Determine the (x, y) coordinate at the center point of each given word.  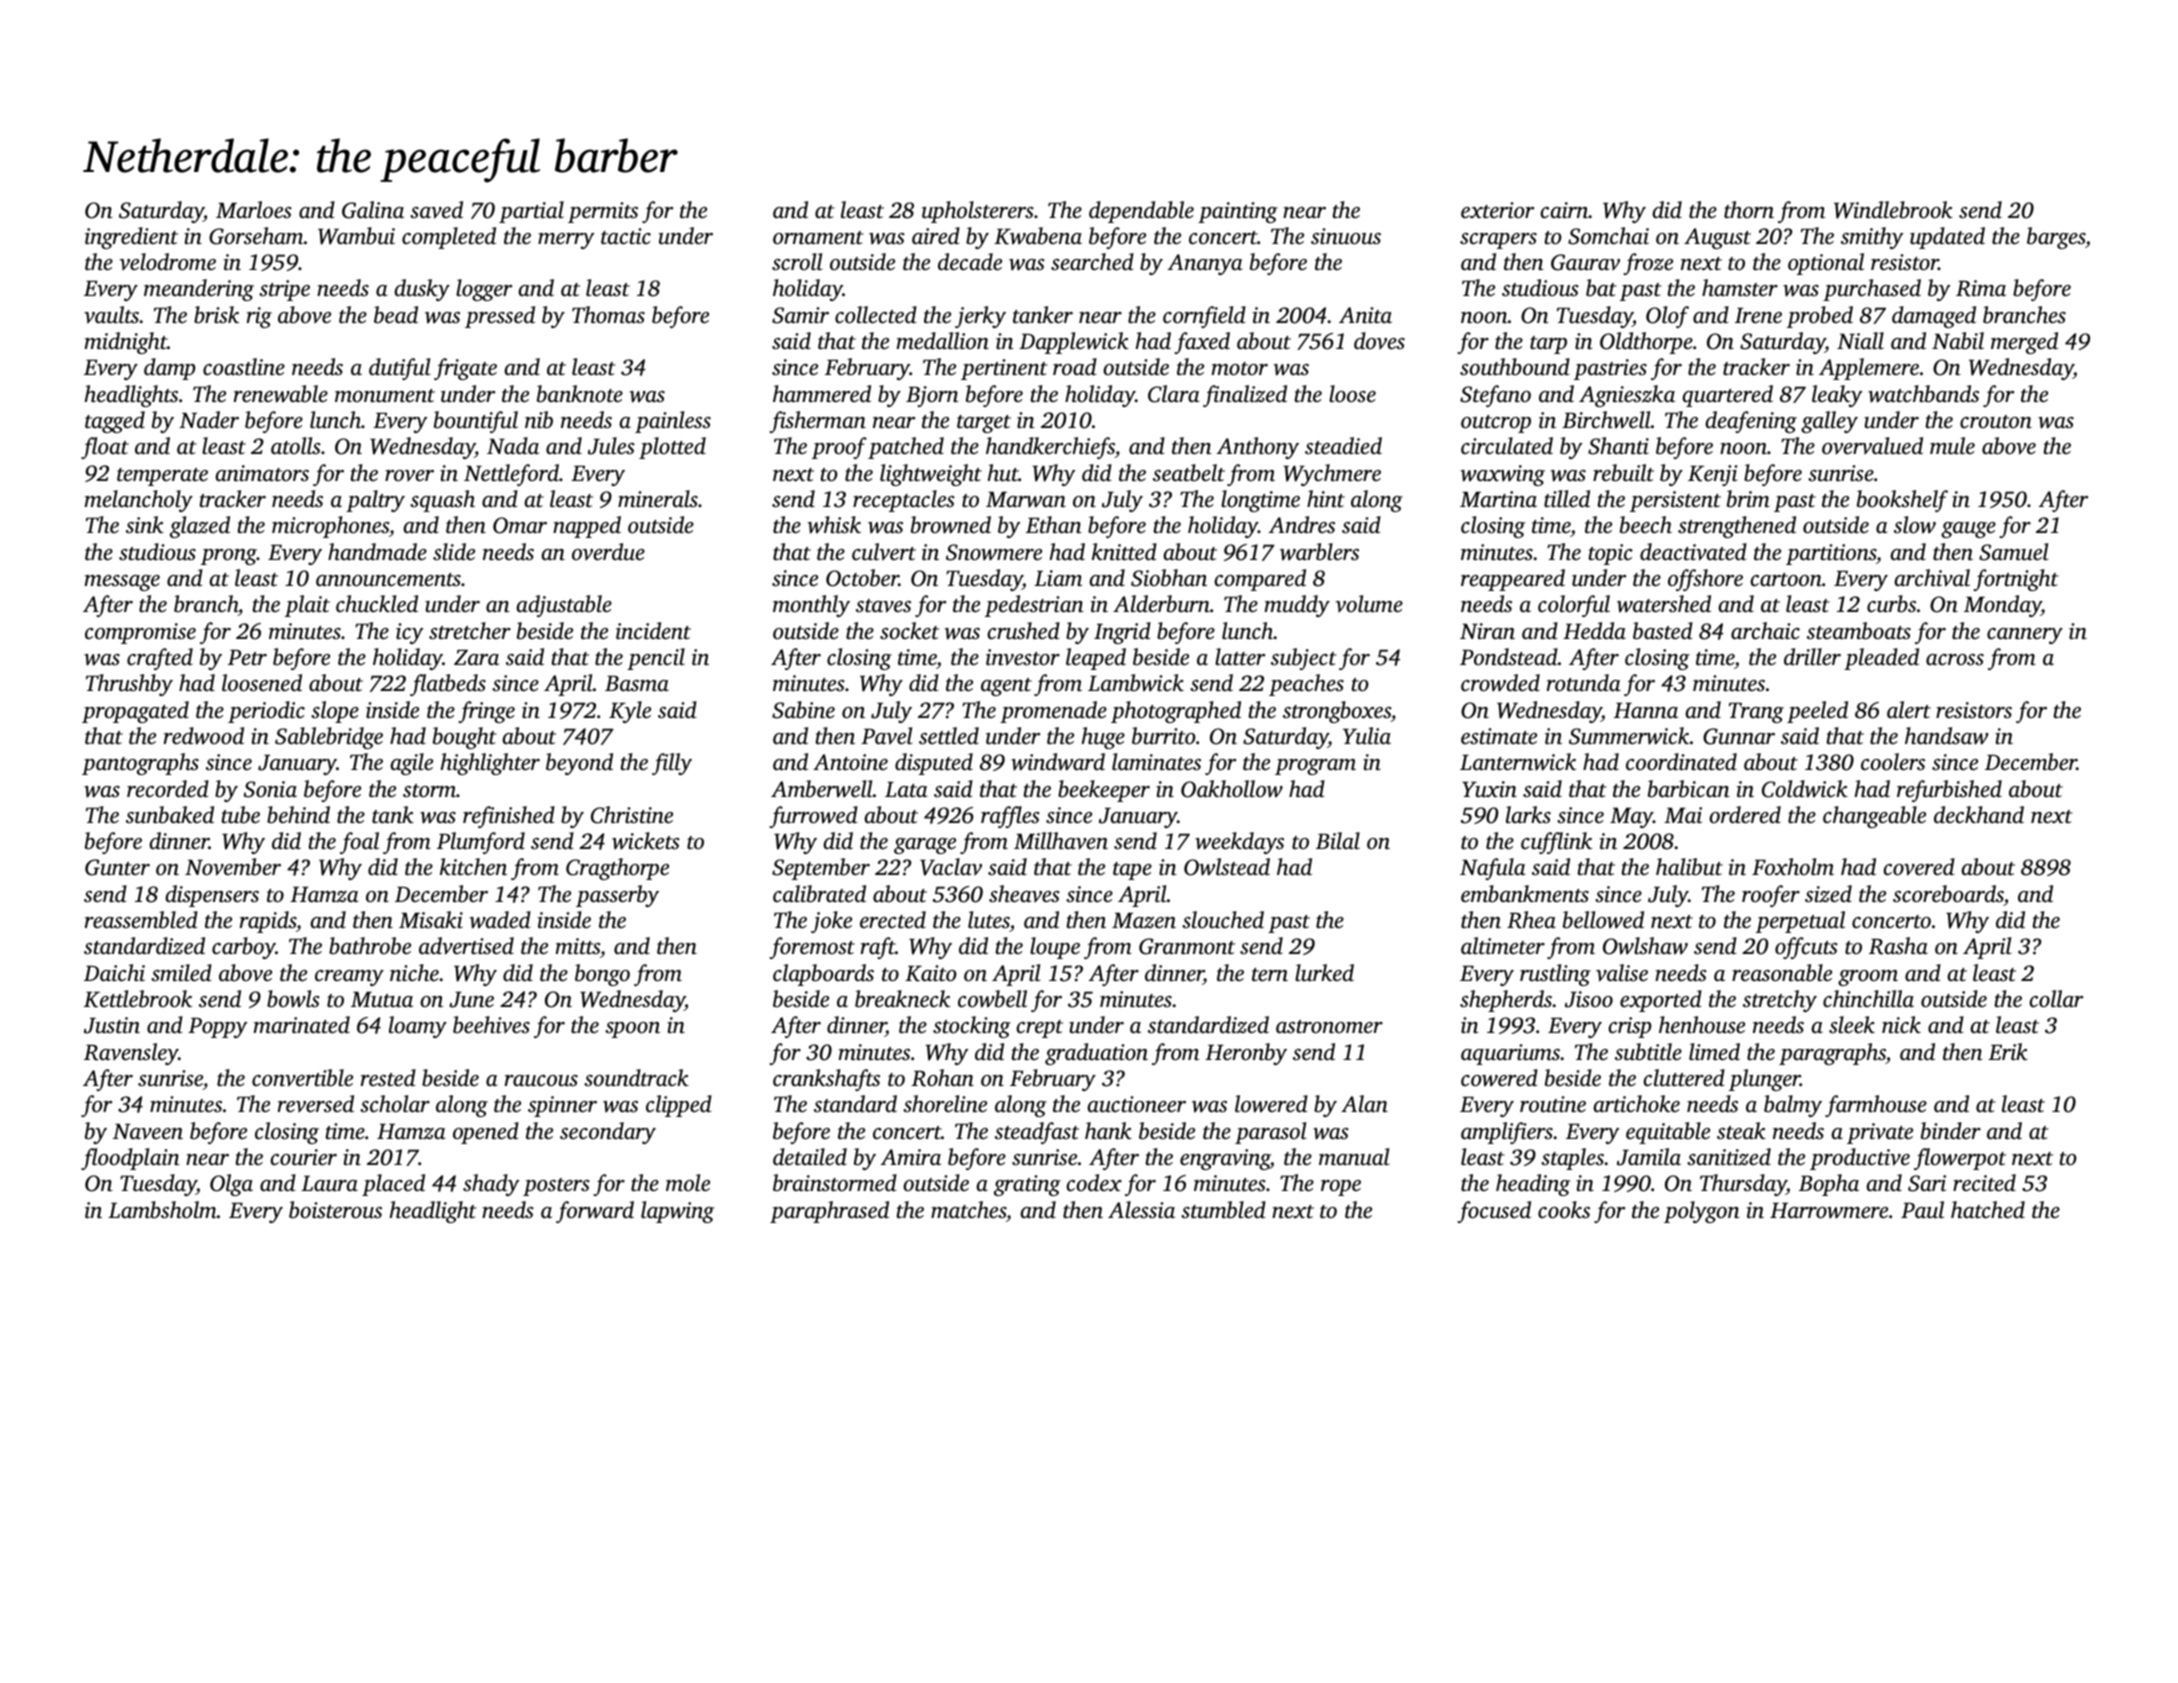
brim (1748, 499)
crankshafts (826, 1080)
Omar (520, 525)
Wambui (356, 236)
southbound (1515, 367)
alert (1909, 710)
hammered (822, 394)
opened (486, 1133)
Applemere (1869, 369)
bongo (602, 975)
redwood (204, 736)
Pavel (886, 736)
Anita (1365, 315)
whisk (834, 525)
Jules (611, 446)
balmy (1793, 1106)
